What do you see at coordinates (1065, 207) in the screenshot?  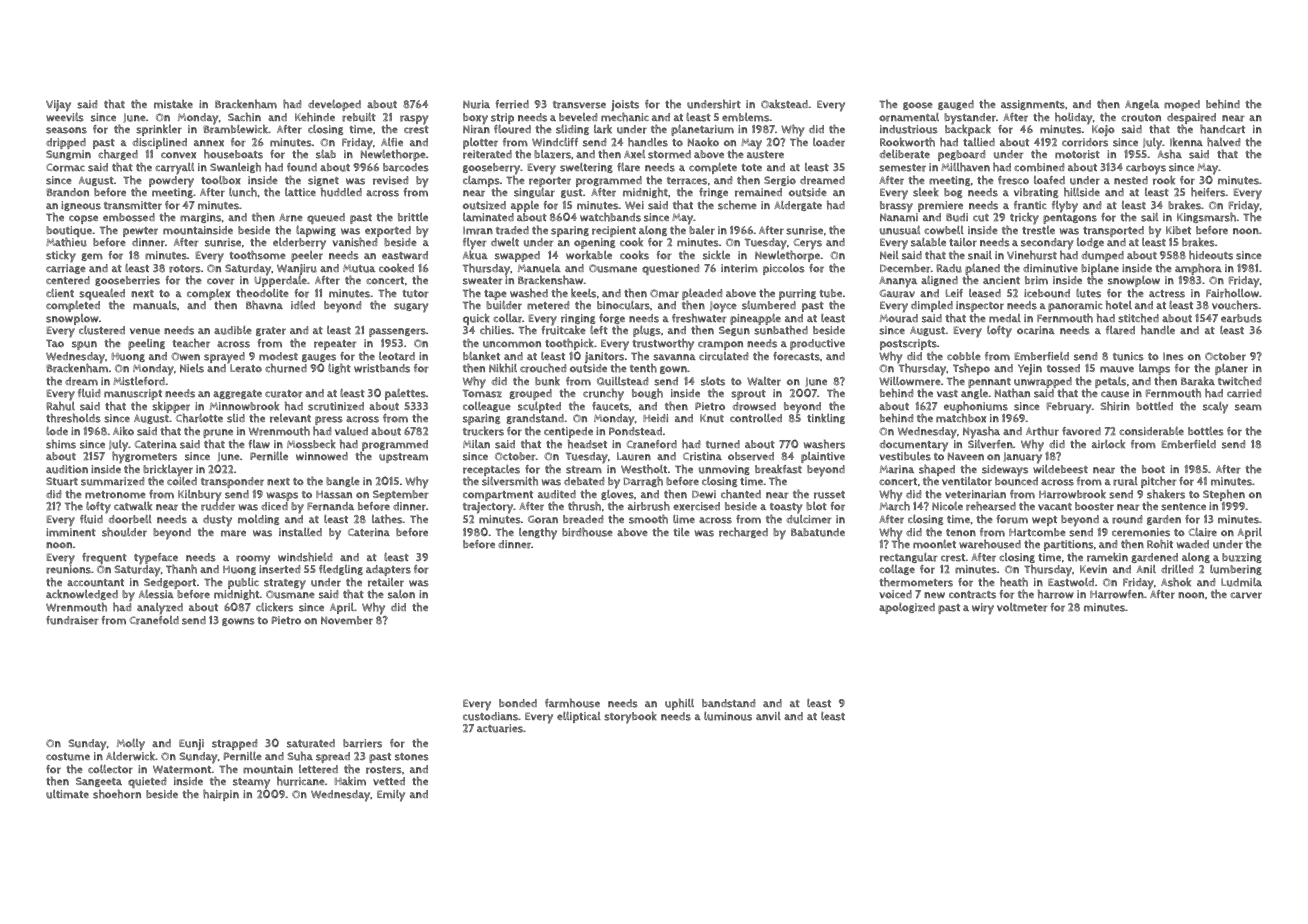 I see `flyby` at bounding box center [1065, 207].
